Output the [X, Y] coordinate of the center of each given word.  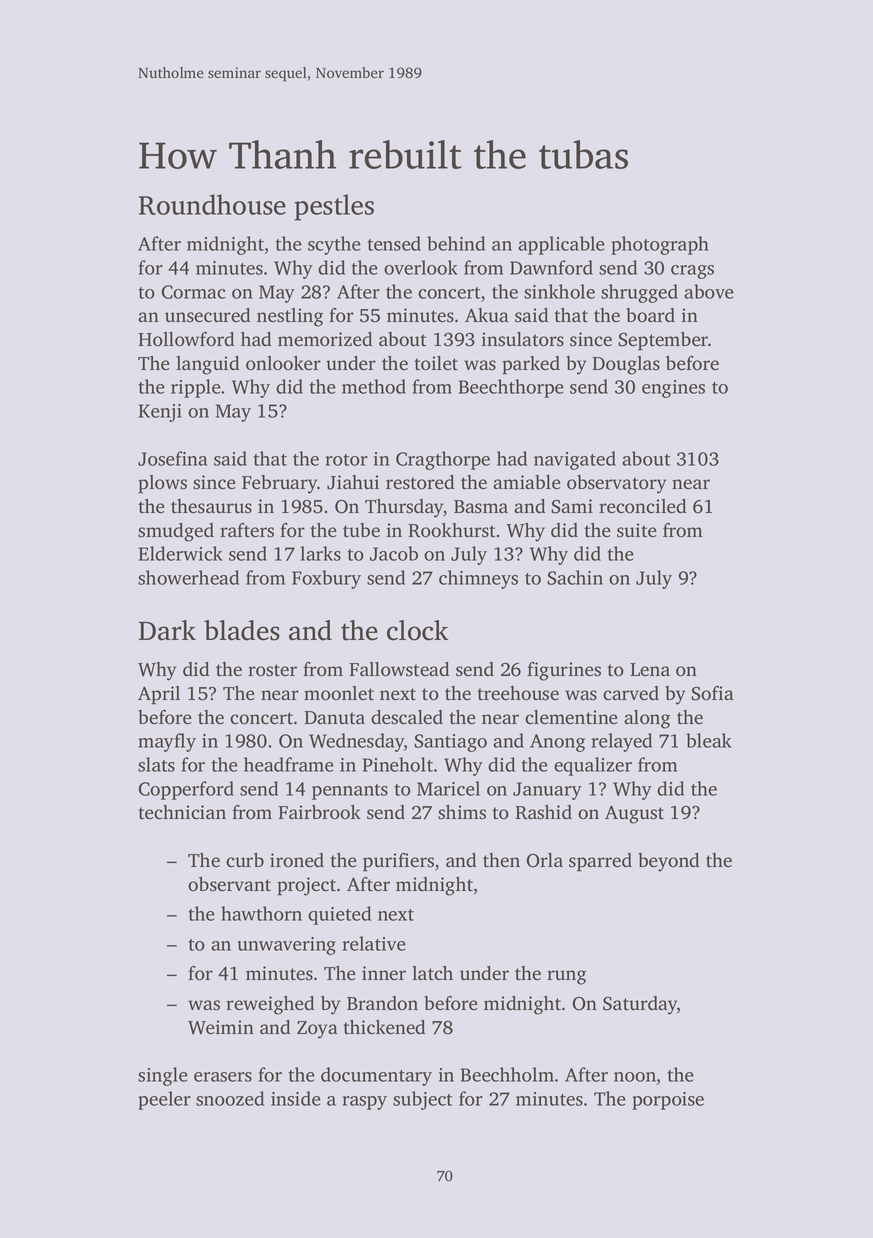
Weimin [221, 1027]
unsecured [207, 315]
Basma [481, 507]
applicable [561, 245]
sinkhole [559, 291]
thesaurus [211, 506]
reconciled [642, 506]
